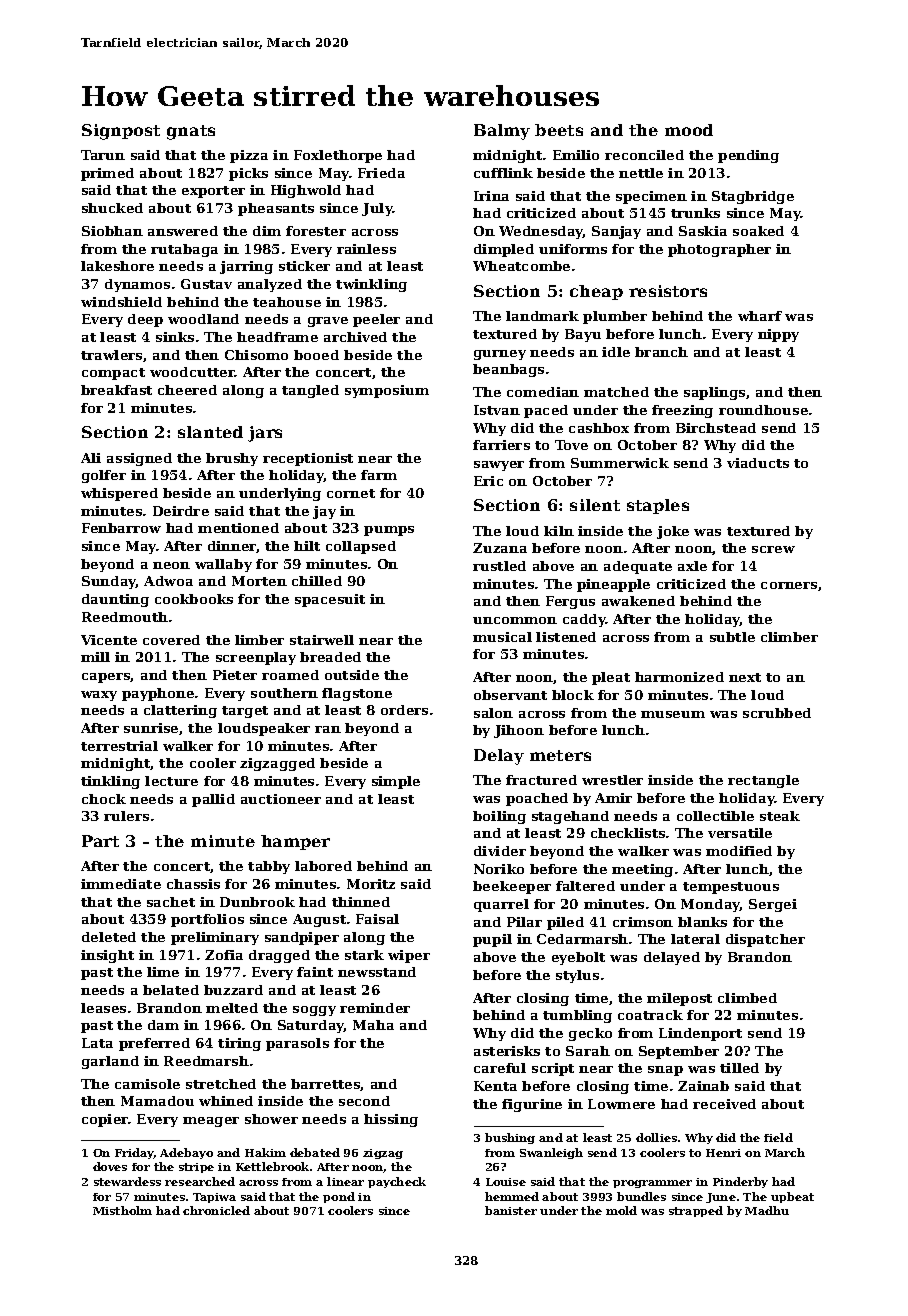 This screenshot has width=908, height=1316. What do you see at coordinates (748, 156) in the screenshot?
I see `pending` at bounding box center [748, 156].
